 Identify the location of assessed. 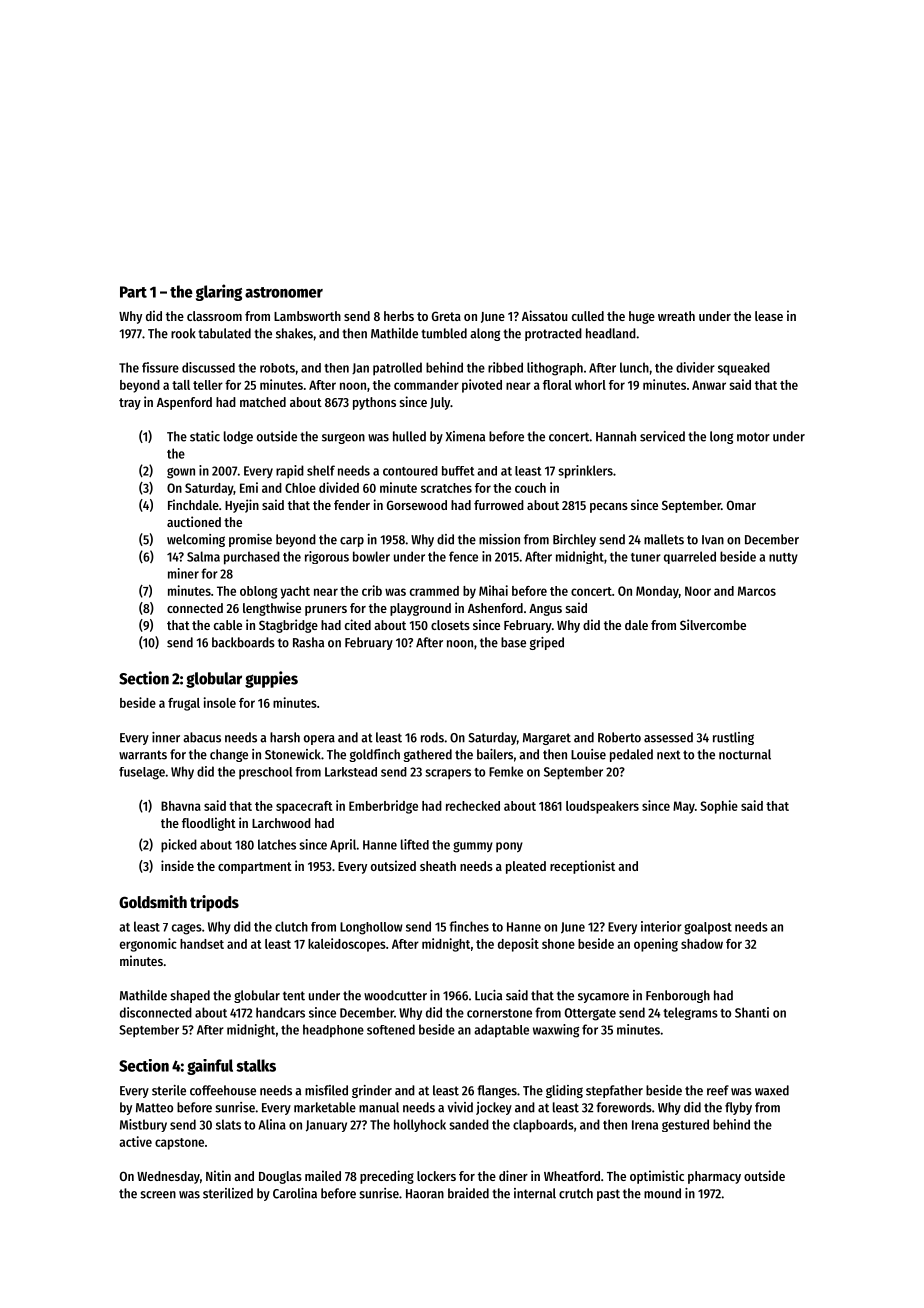
(668, 737).
